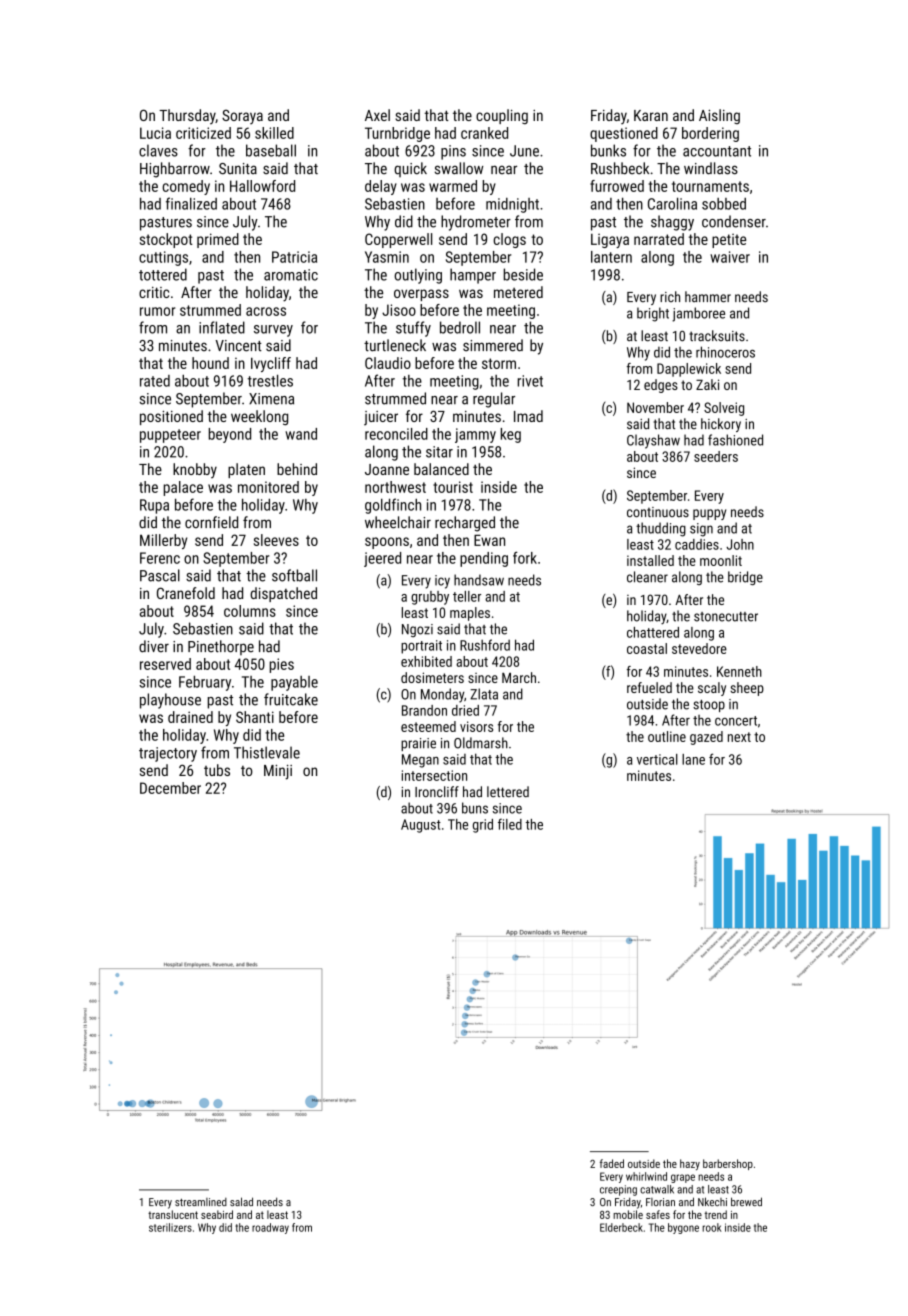  What do you see at coordinates (473, 276) in the image?
I see `hamper` at bounding box center [473, 276].
